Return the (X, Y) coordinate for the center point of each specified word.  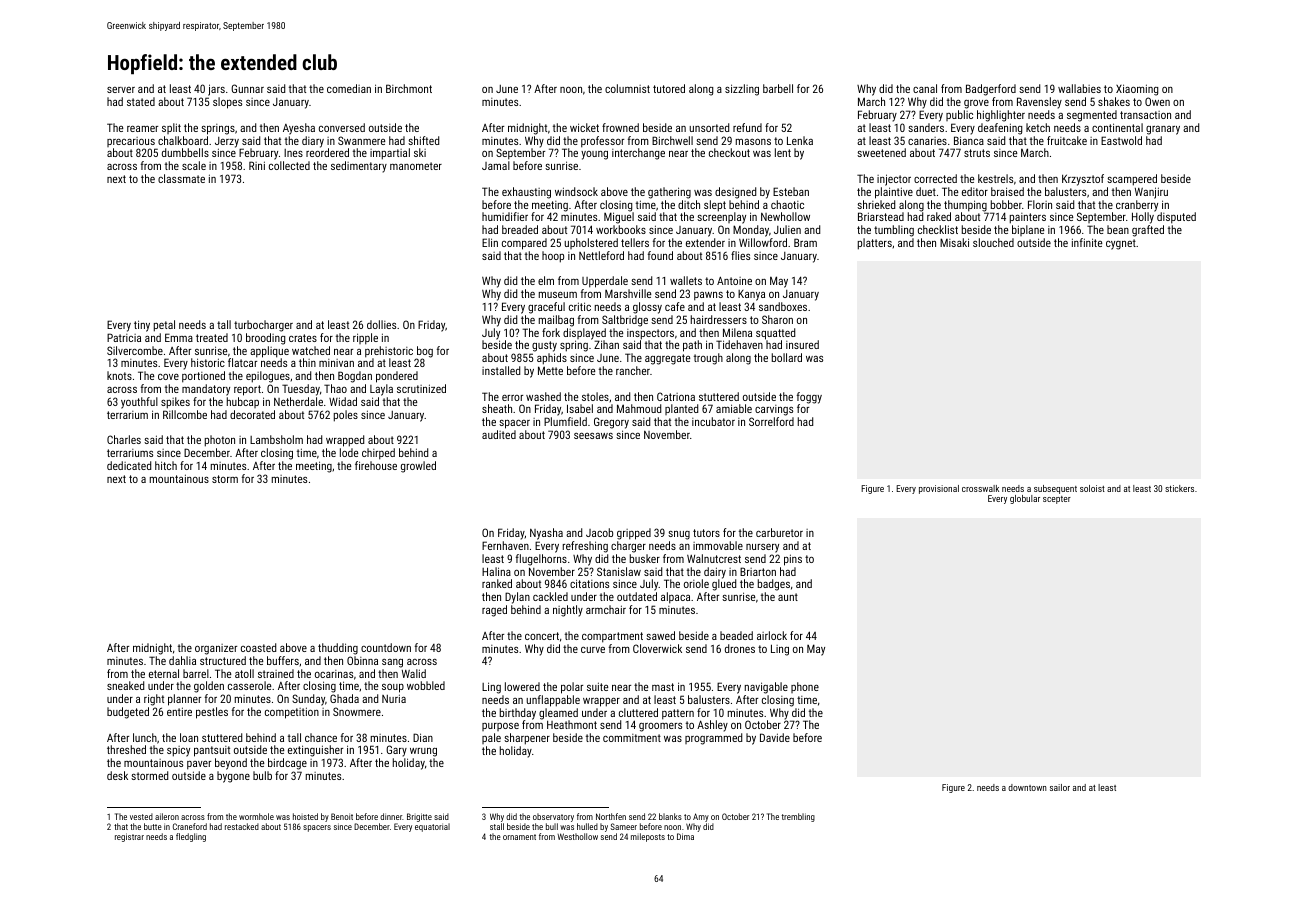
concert (542, 636)
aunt (788, 597)
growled (418, 467)
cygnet (1121, 244)
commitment (632, 738)
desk (117, 775)
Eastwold (1121, 140)
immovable (718, 545)
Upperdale (605, 282)
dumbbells (185, 152)
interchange (638, 154)
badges (774, 585)
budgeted (128, 713)
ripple (365, 339)
